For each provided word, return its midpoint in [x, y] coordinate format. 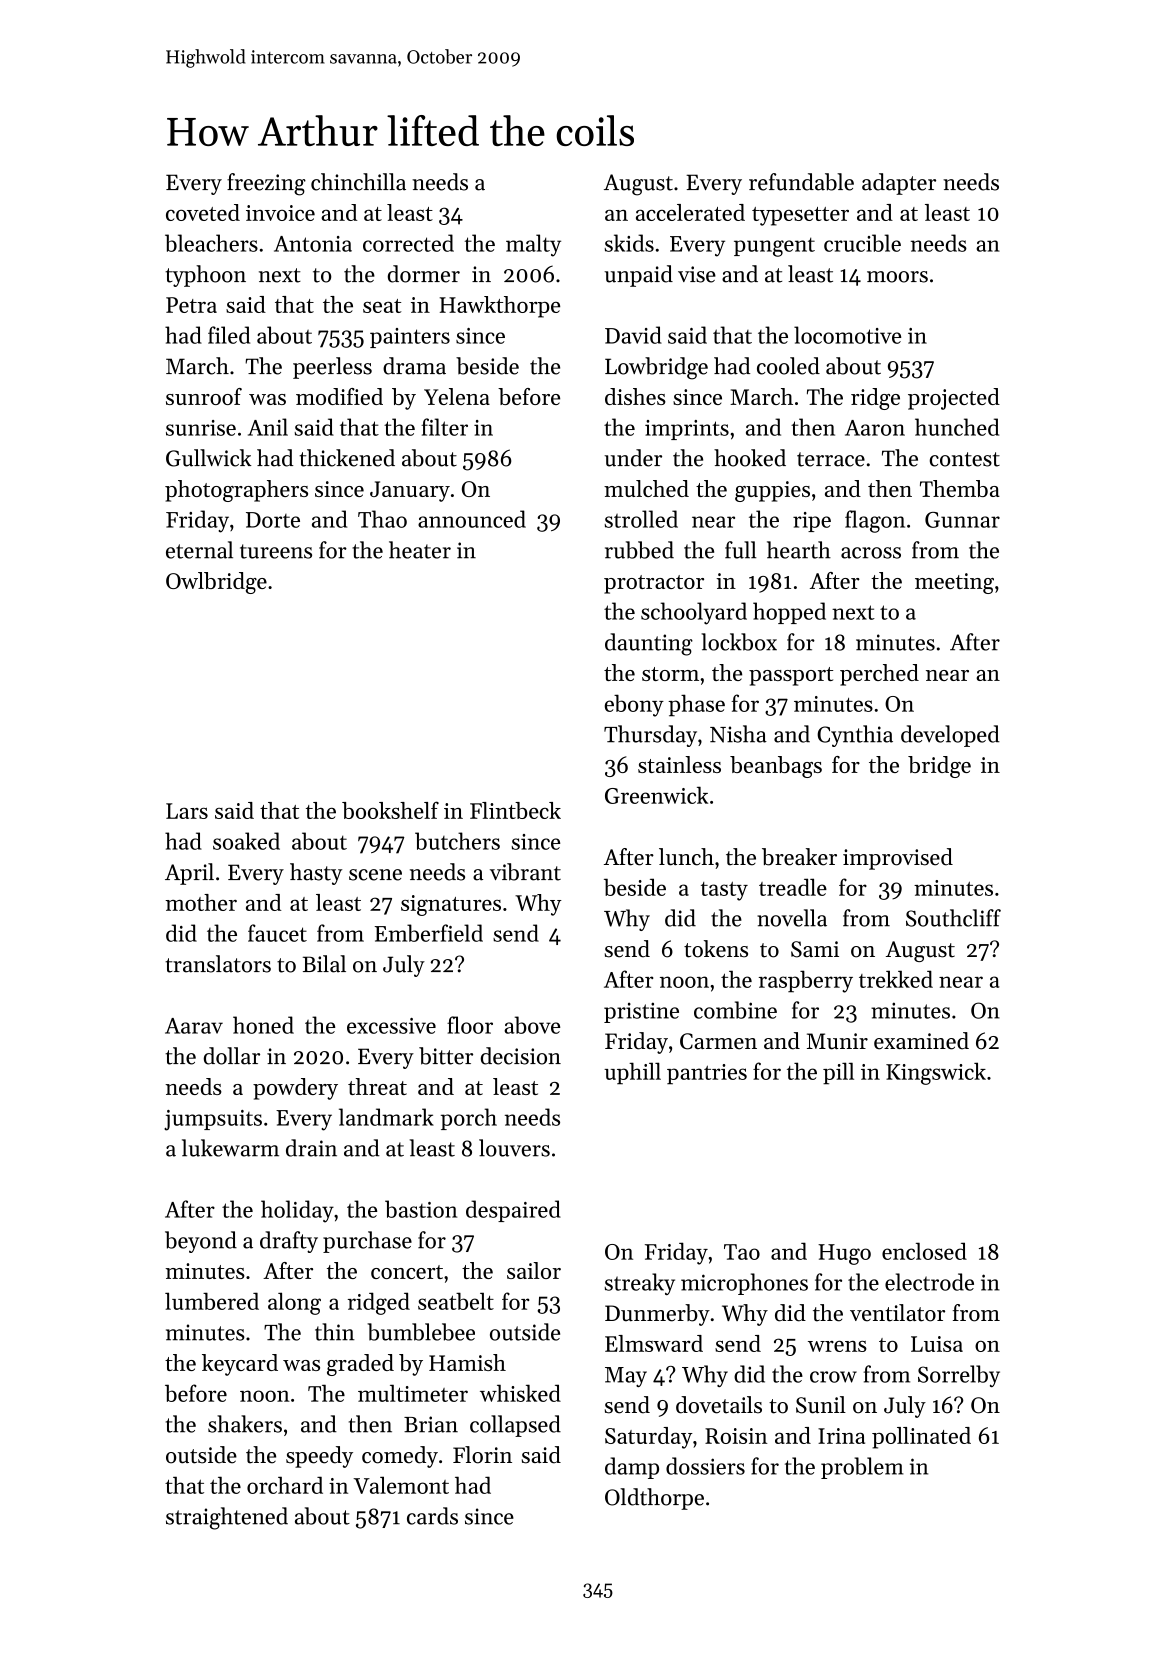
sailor [534, 1270]
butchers [457, 841]
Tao [742, 1252]
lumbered [212, 1301]
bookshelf [390, 810]
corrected [408, 243]
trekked [896, 979]
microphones [744, 1284]
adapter [899, 184]
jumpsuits [213, 1120]
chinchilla [358, 182]
